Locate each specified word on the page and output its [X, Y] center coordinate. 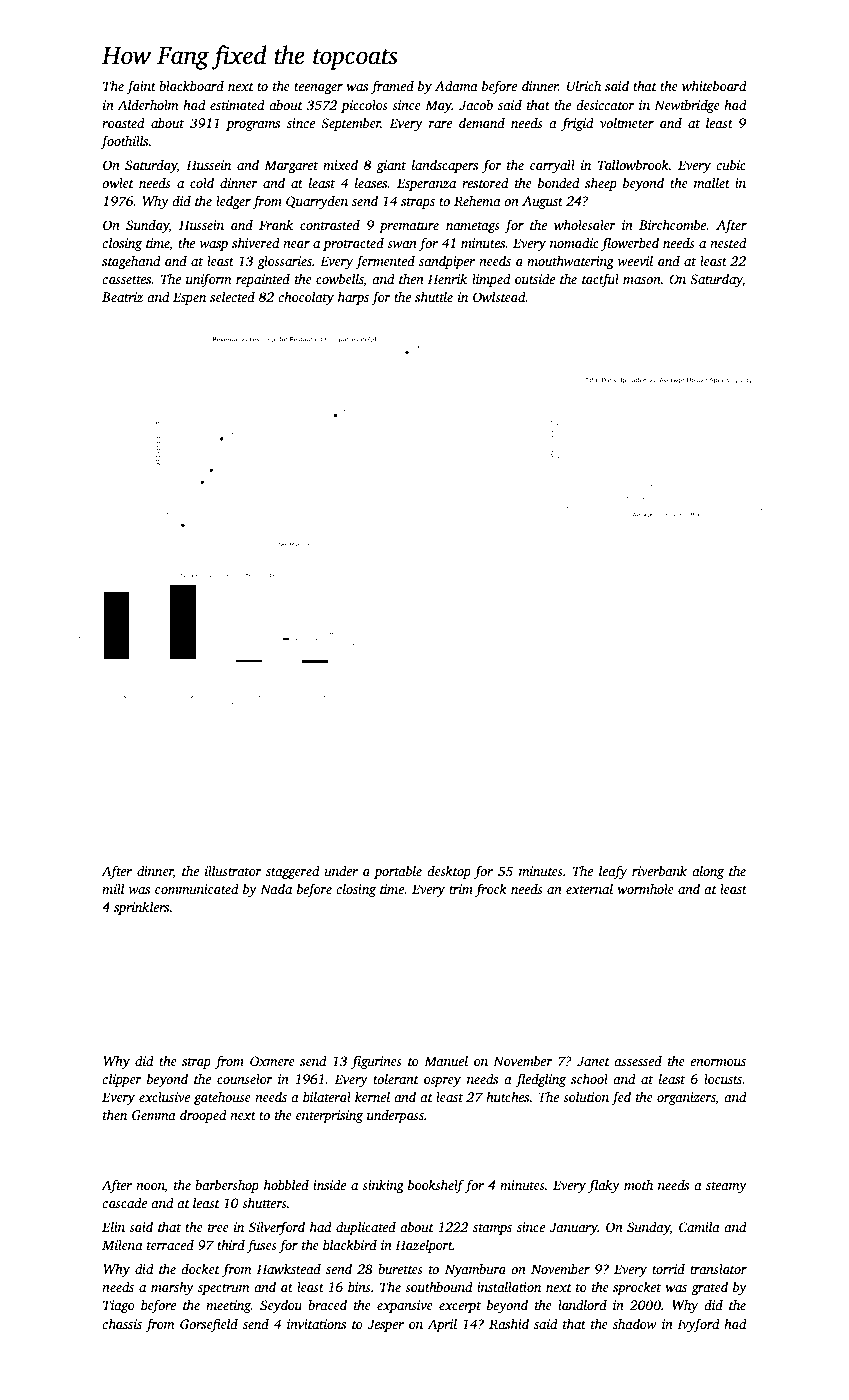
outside [535, 278]
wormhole [645, 889]
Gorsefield [209, 1325]
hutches [507, 1096]
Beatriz [122, 297]
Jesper [385, 1325]
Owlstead [499, 296]
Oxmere [272, 1061]
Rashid [509, 1323]
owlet [118, 183]
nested [728, 242]
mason [642, 280]
